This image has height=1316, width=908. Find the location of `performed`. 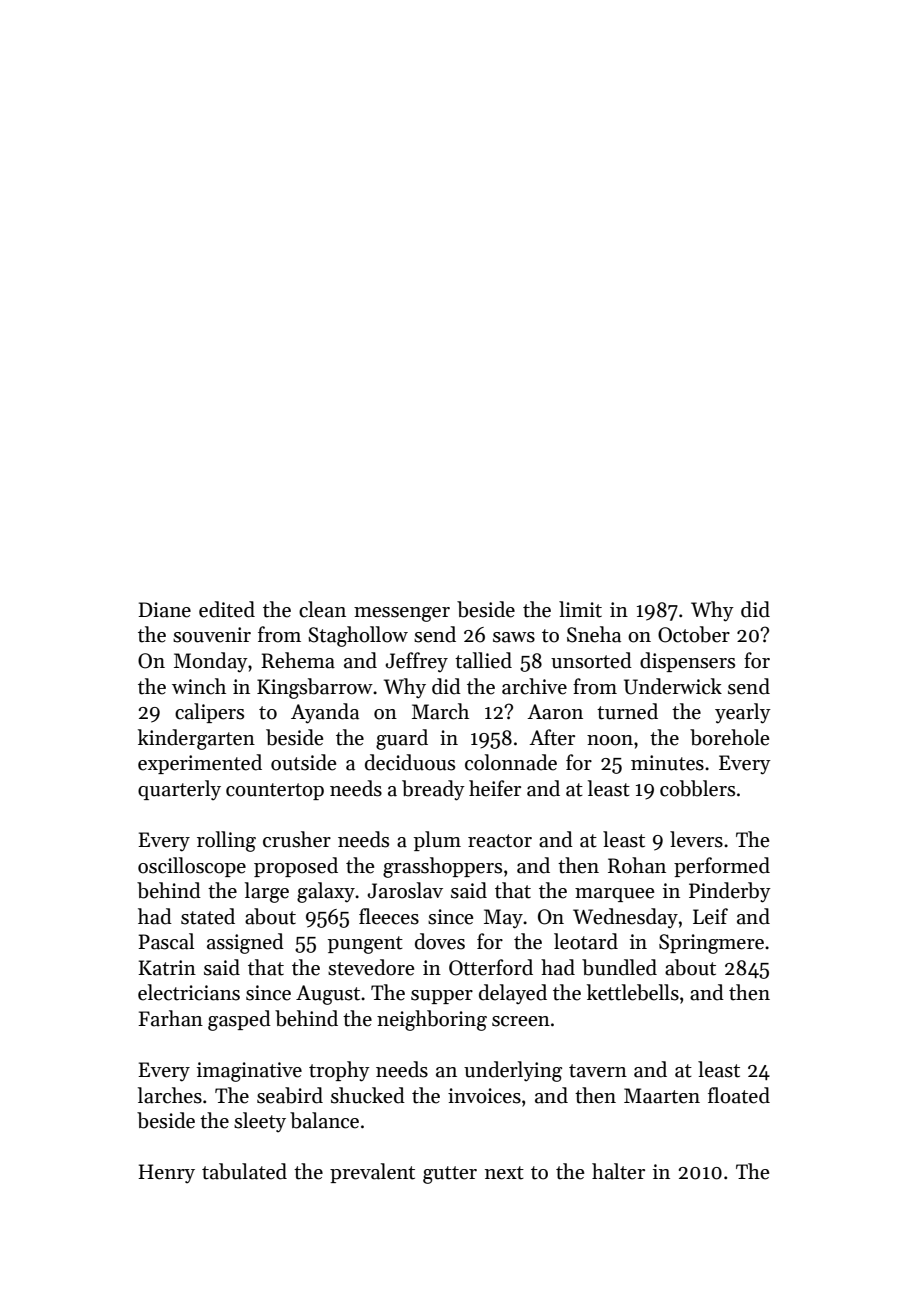

performed is located at coordinates (722, 867).
